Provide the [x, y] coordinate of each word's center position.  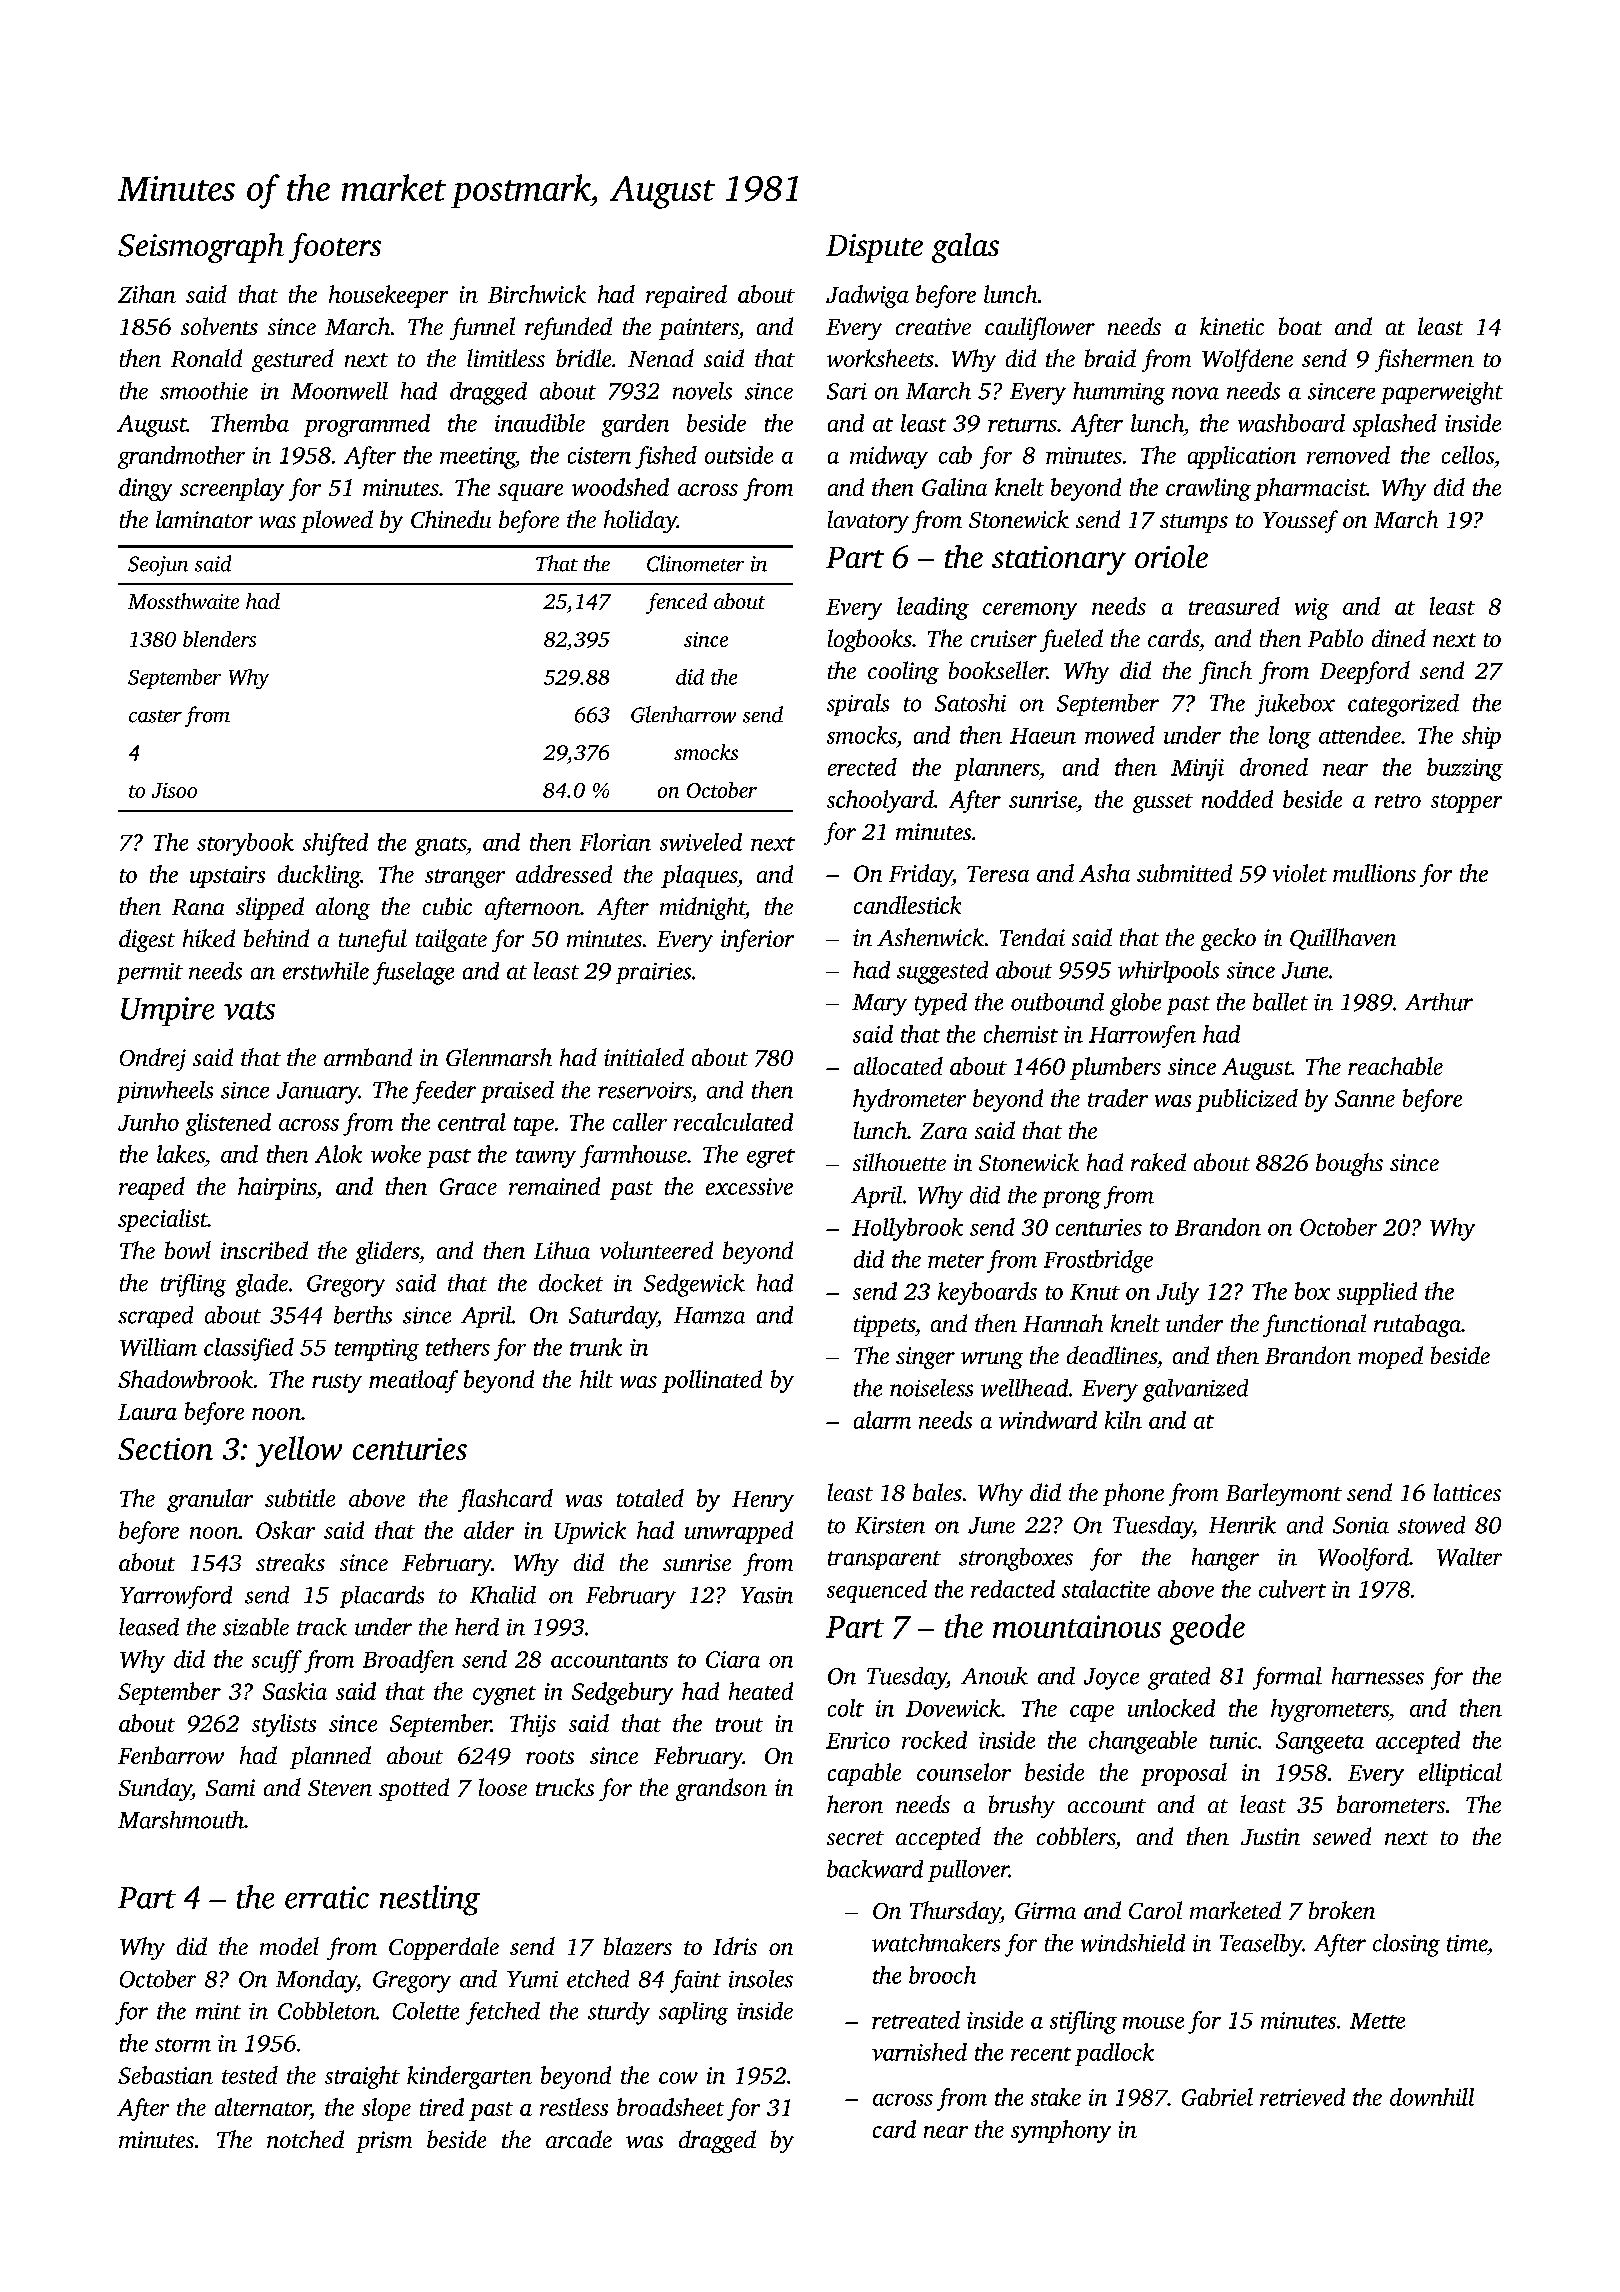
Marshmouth [181, 1820]
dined [1399, 638]
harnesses [1378, 1676]
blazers [638, 1946]
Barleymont [1284, 1494]
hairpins [277, 1188]
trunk [596, 1347]
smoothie [204, 391]
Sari [847, 391]
